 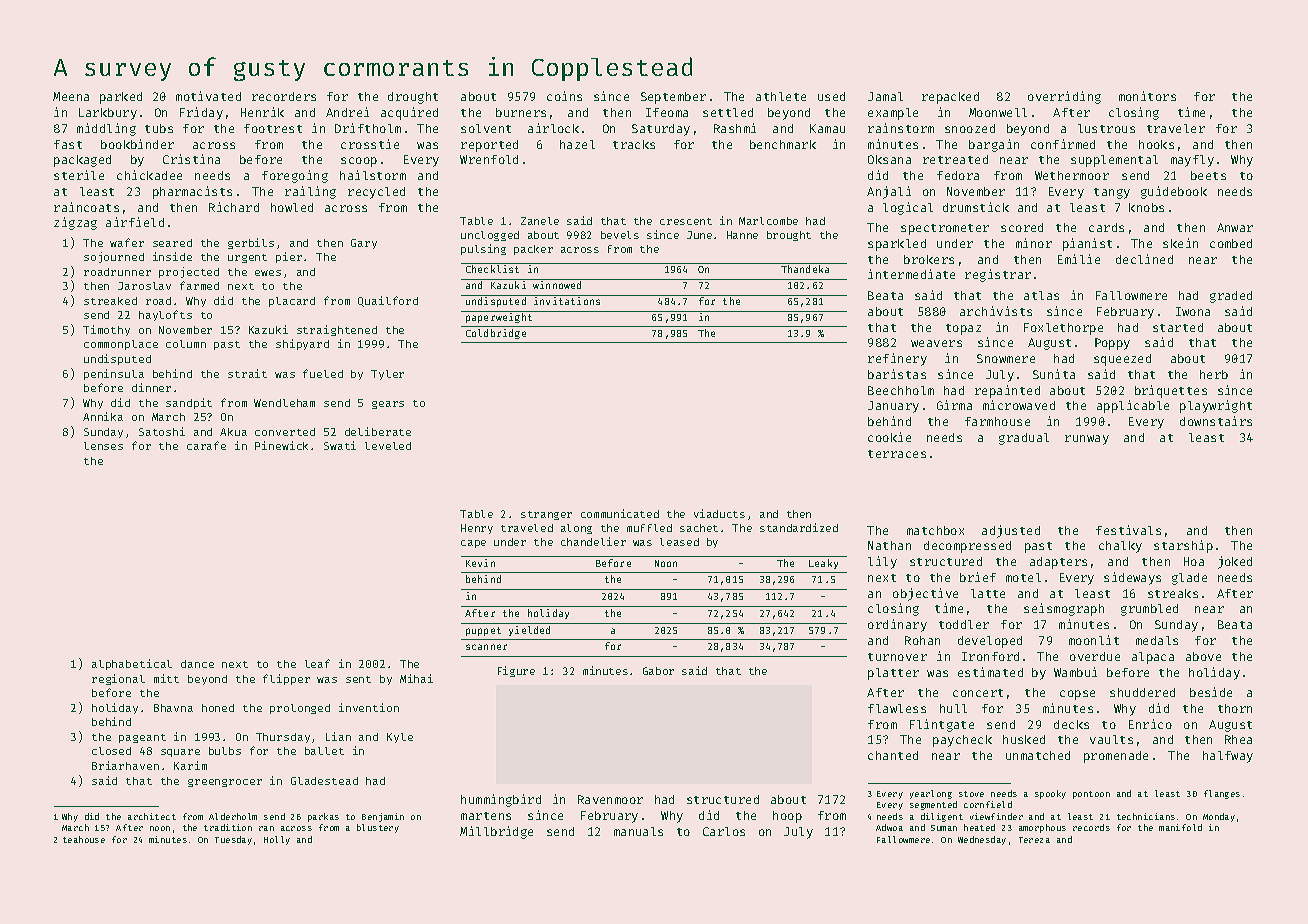 What do you see at coordinates (132, 664) in the screenshot?
I see `alphabetical` at bounding box center [132, 664].
